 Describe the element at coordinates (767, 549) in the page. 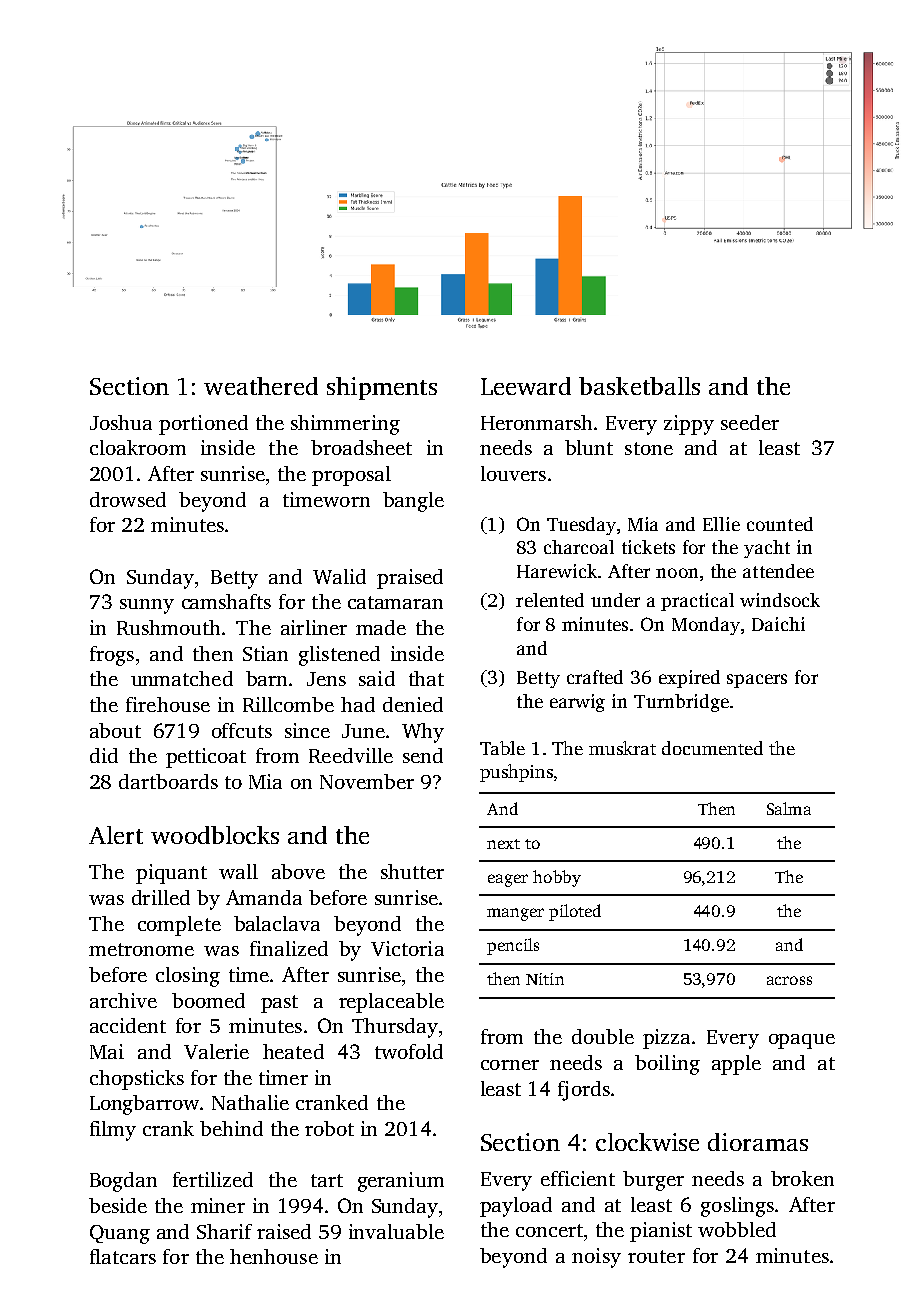

I see `yacht` at that location.
